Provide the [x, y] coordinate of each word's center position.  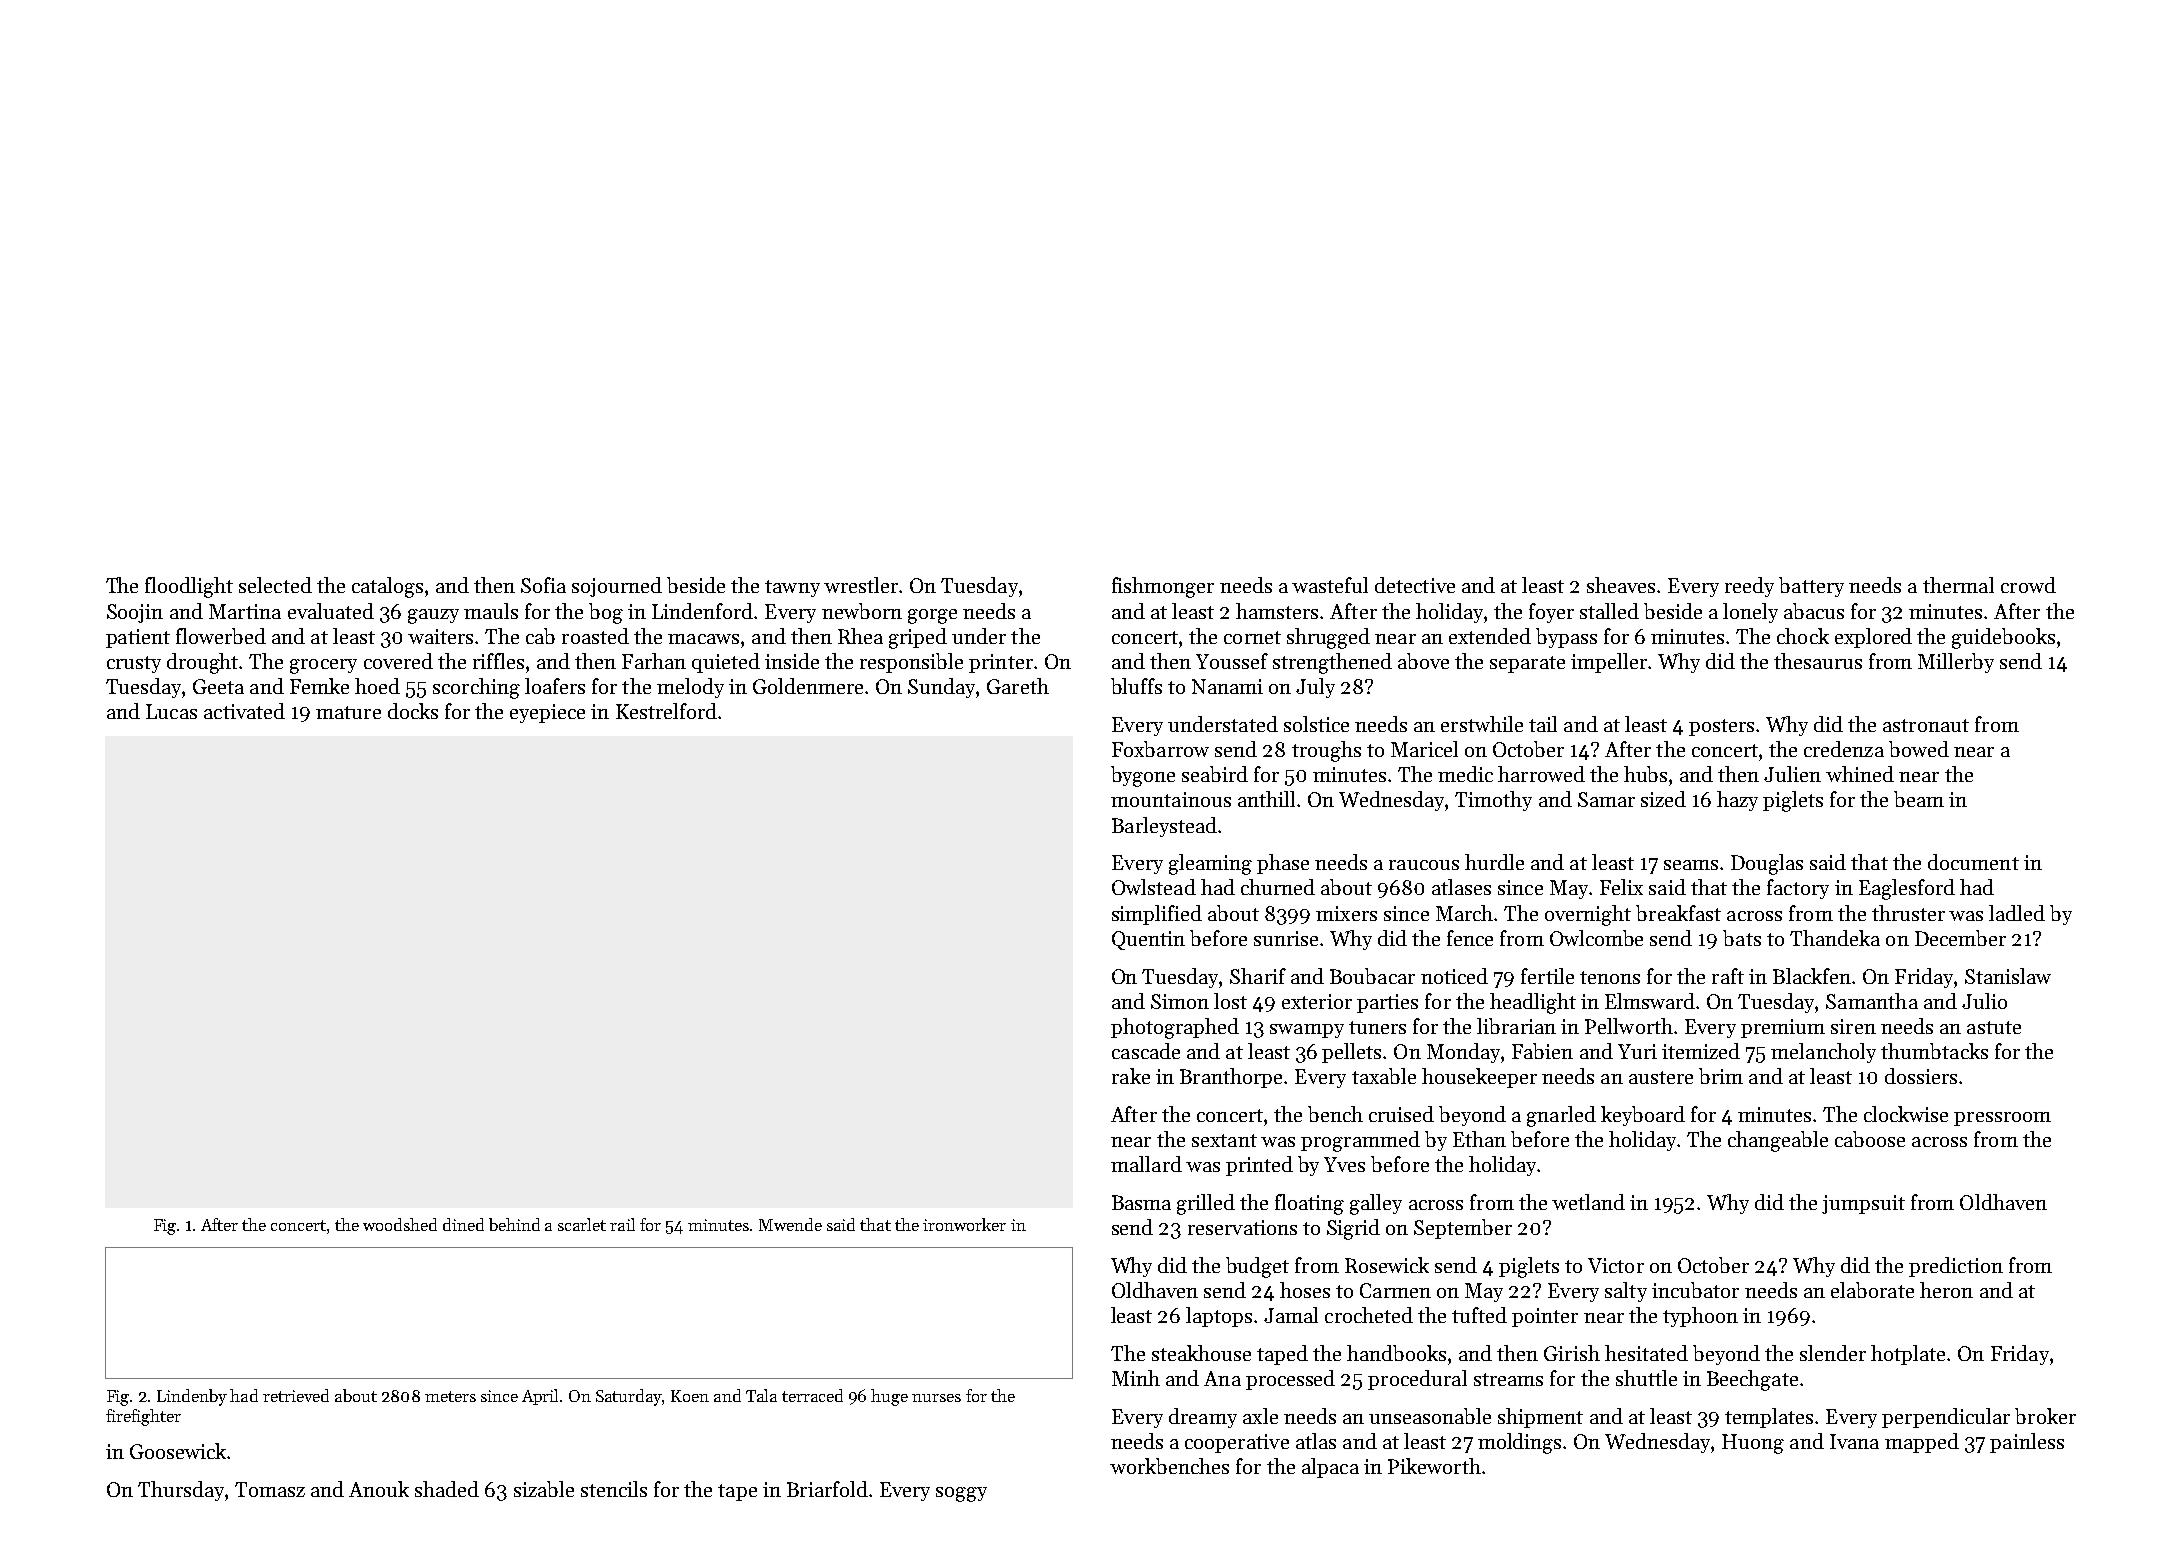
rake [1131, 1076]
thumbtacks [1934, 1051]
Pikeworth [1434, 1466]
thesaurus [1818, 661]
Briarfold [827, 1489]
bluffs [1136, 686]
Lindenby [192, 1397]
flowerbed [221, 636]
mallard [1146, 1164]
